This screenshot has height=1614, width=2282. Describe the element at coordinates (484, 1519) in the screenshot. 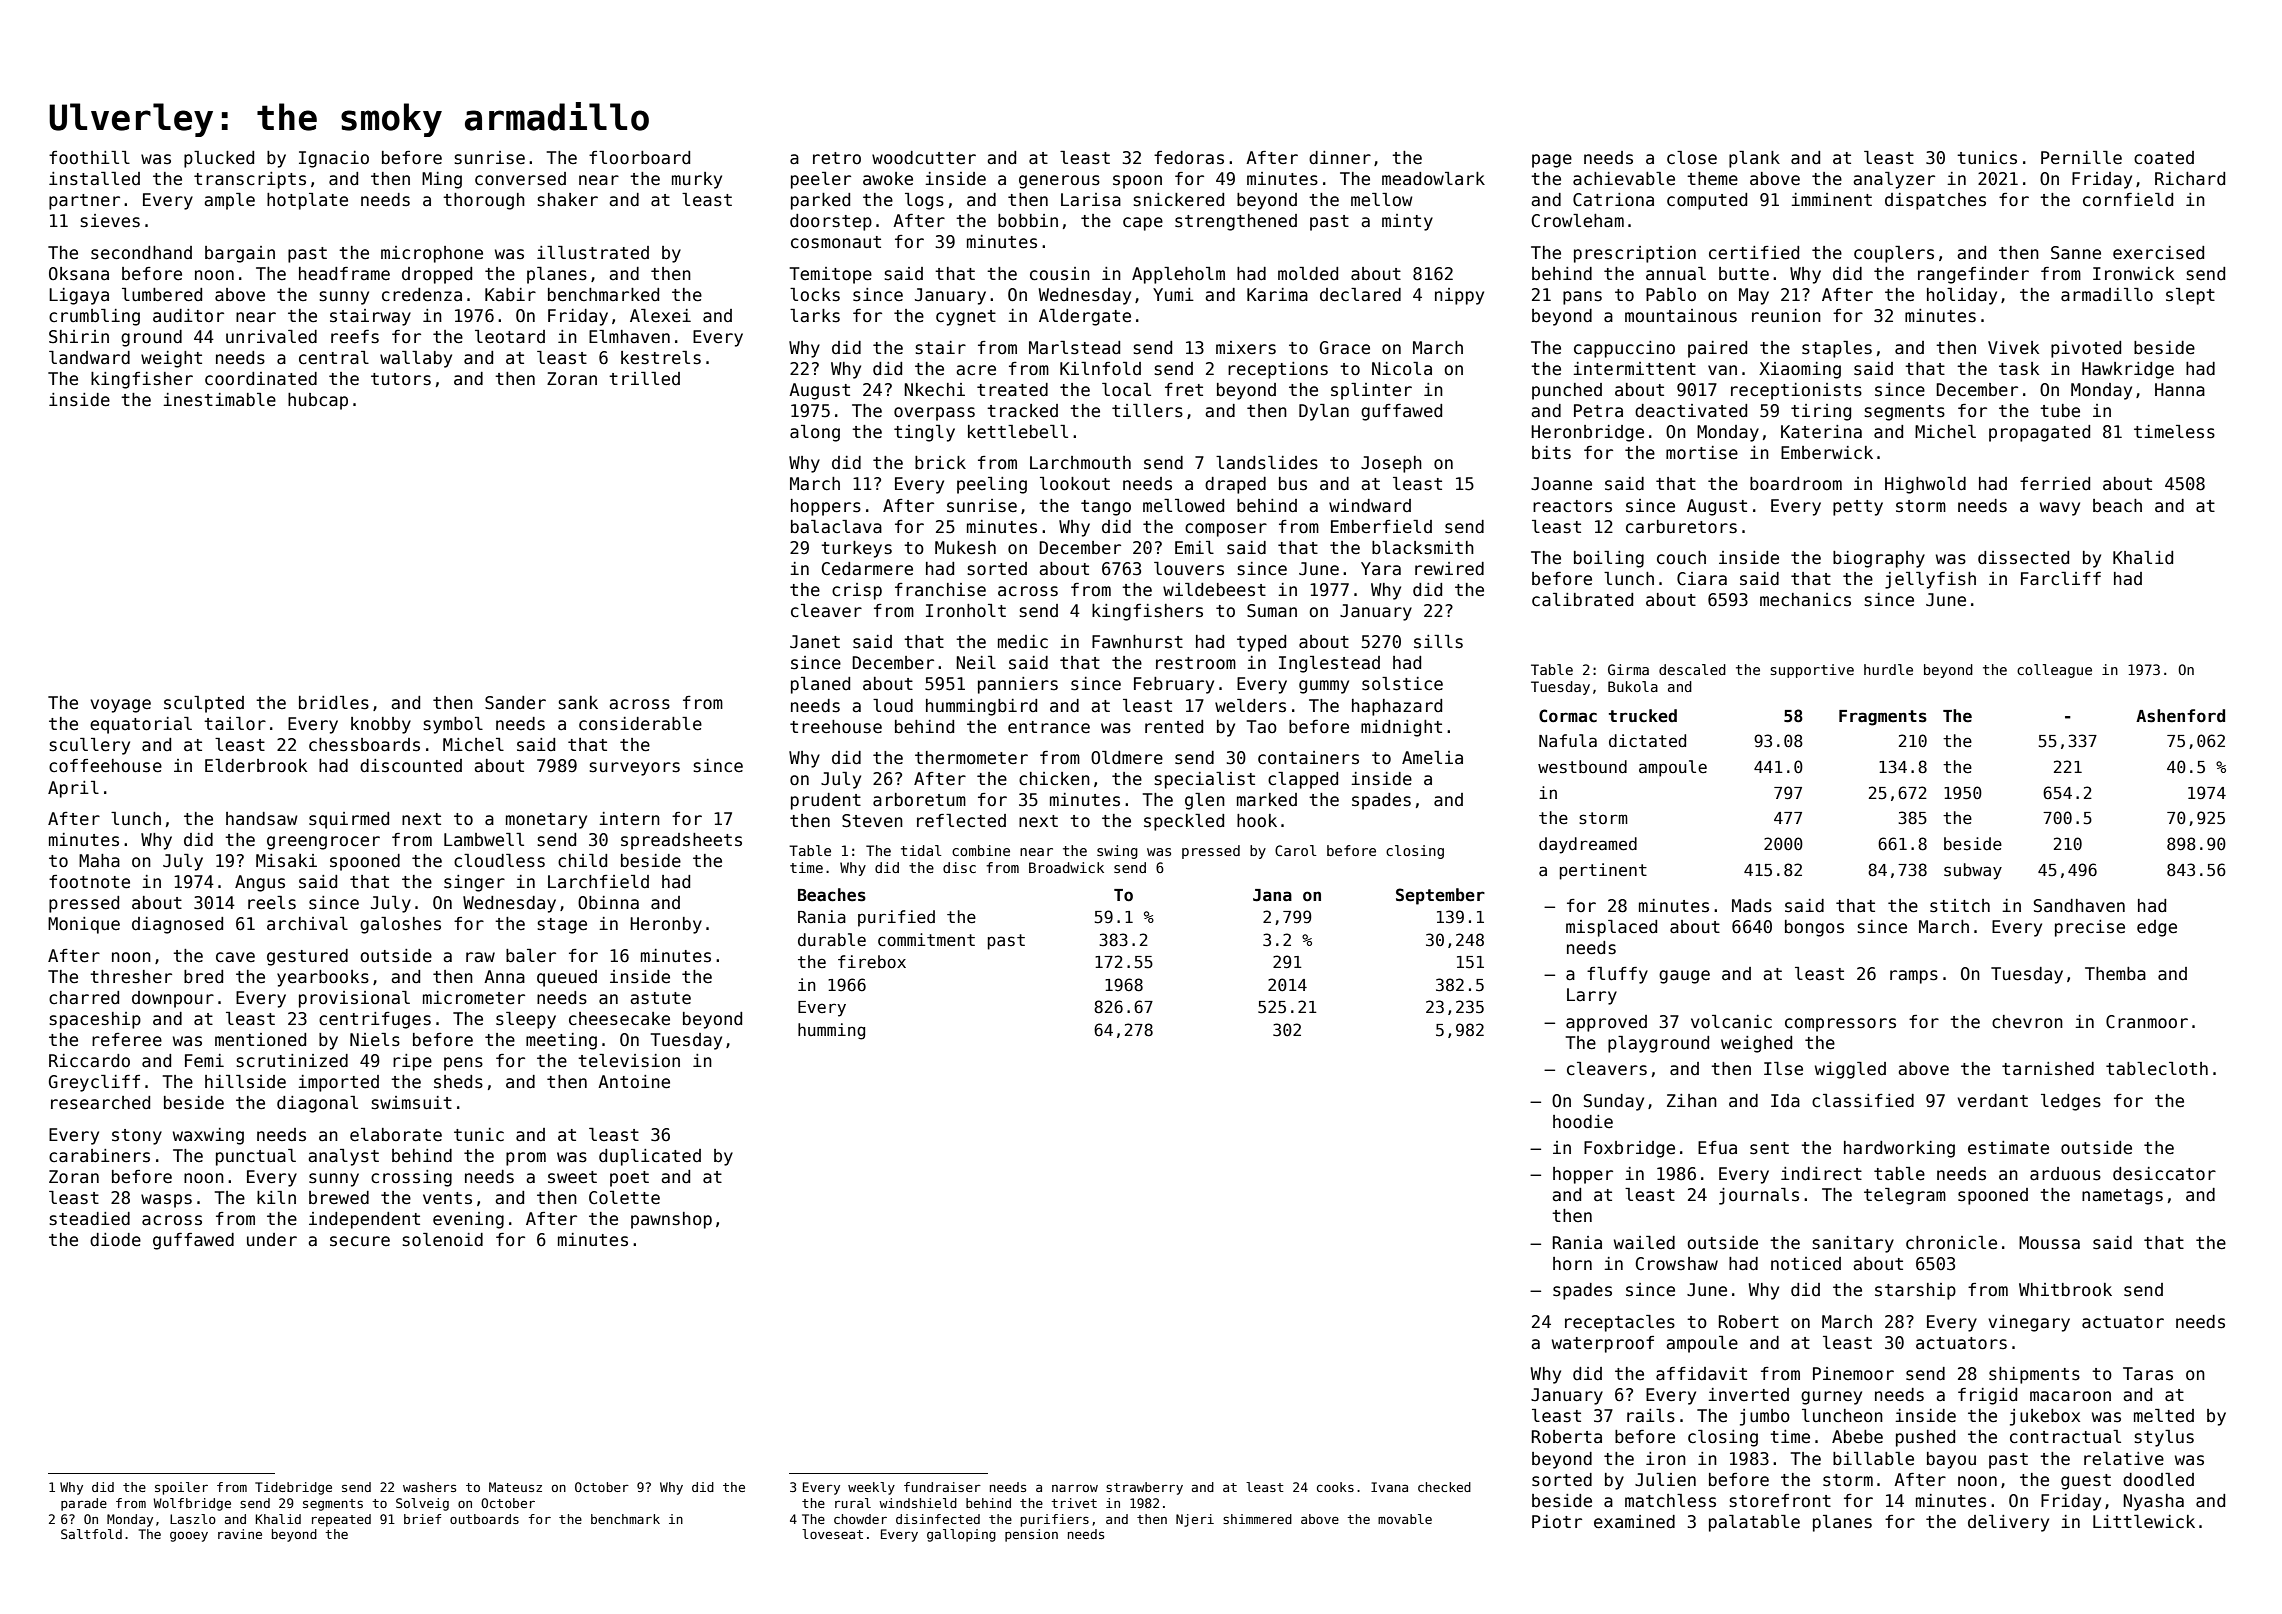

I see `outboards` at that location.
